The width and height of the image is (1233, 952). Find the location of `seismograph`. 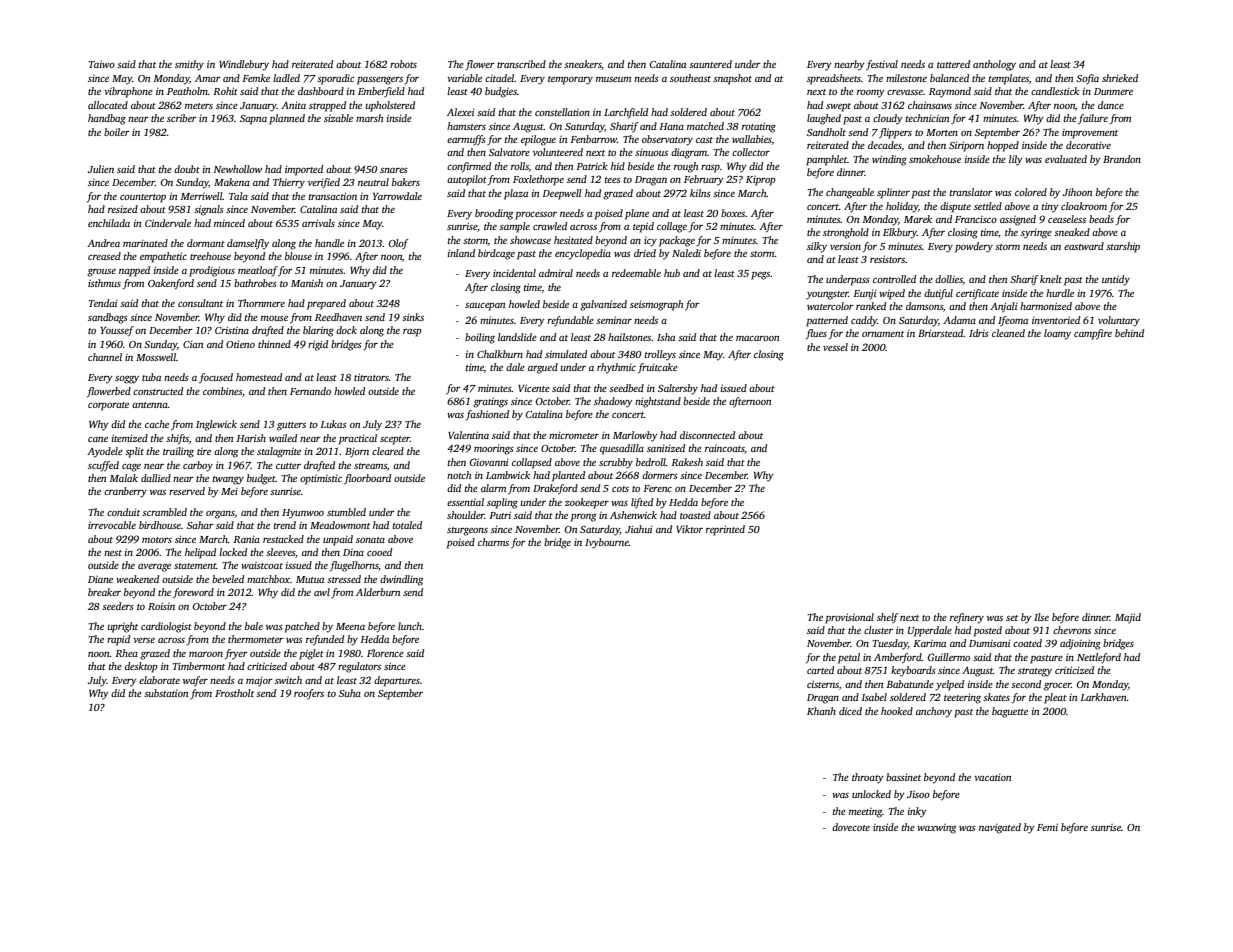

seismograph is located at coordinates (656, 305).
